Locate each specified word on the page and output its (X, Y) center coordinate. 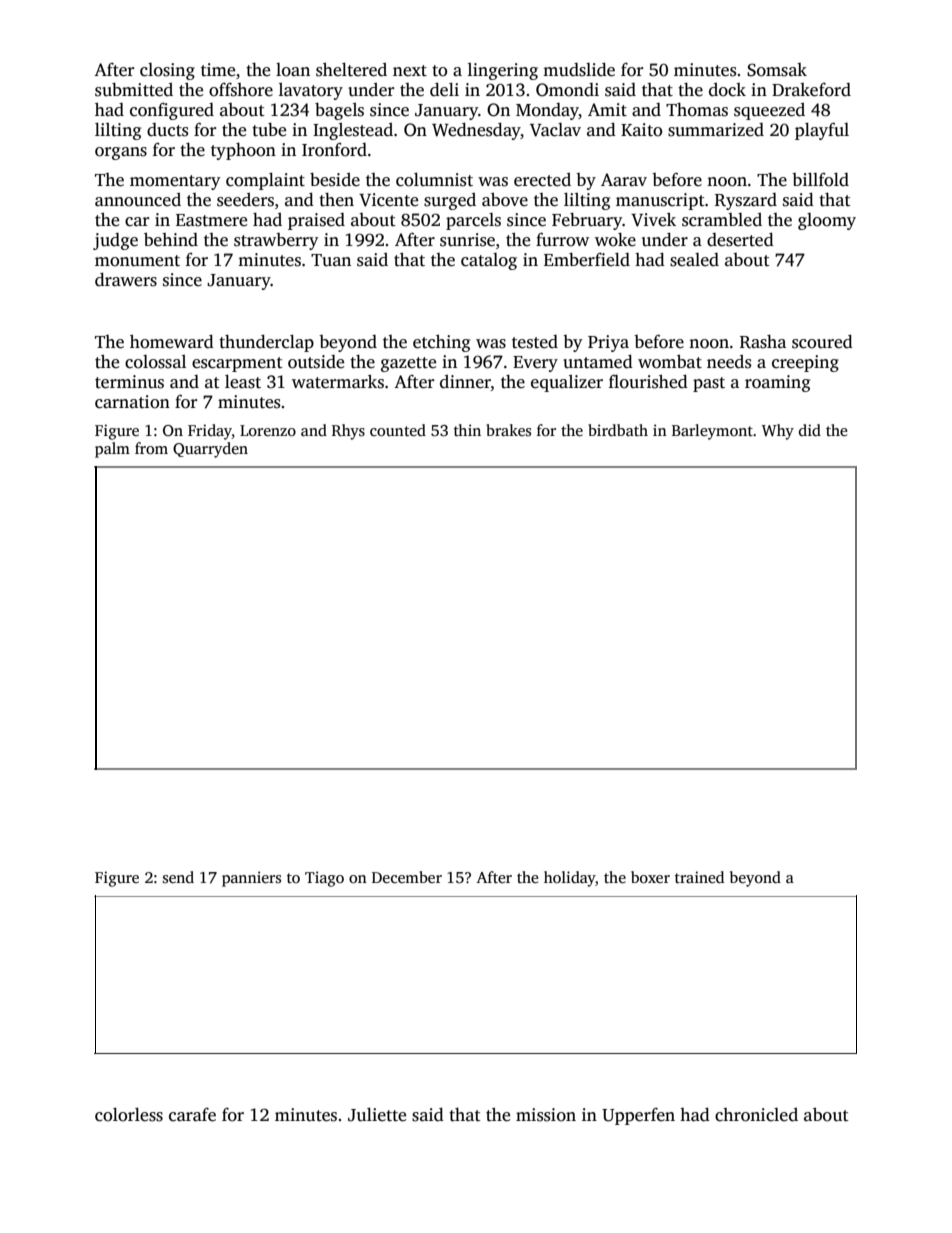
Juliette (377, 1115)
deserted (740, 240)
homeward (172, 342)
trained (699, 877)
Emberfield (587, 260)
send (178, 877)
